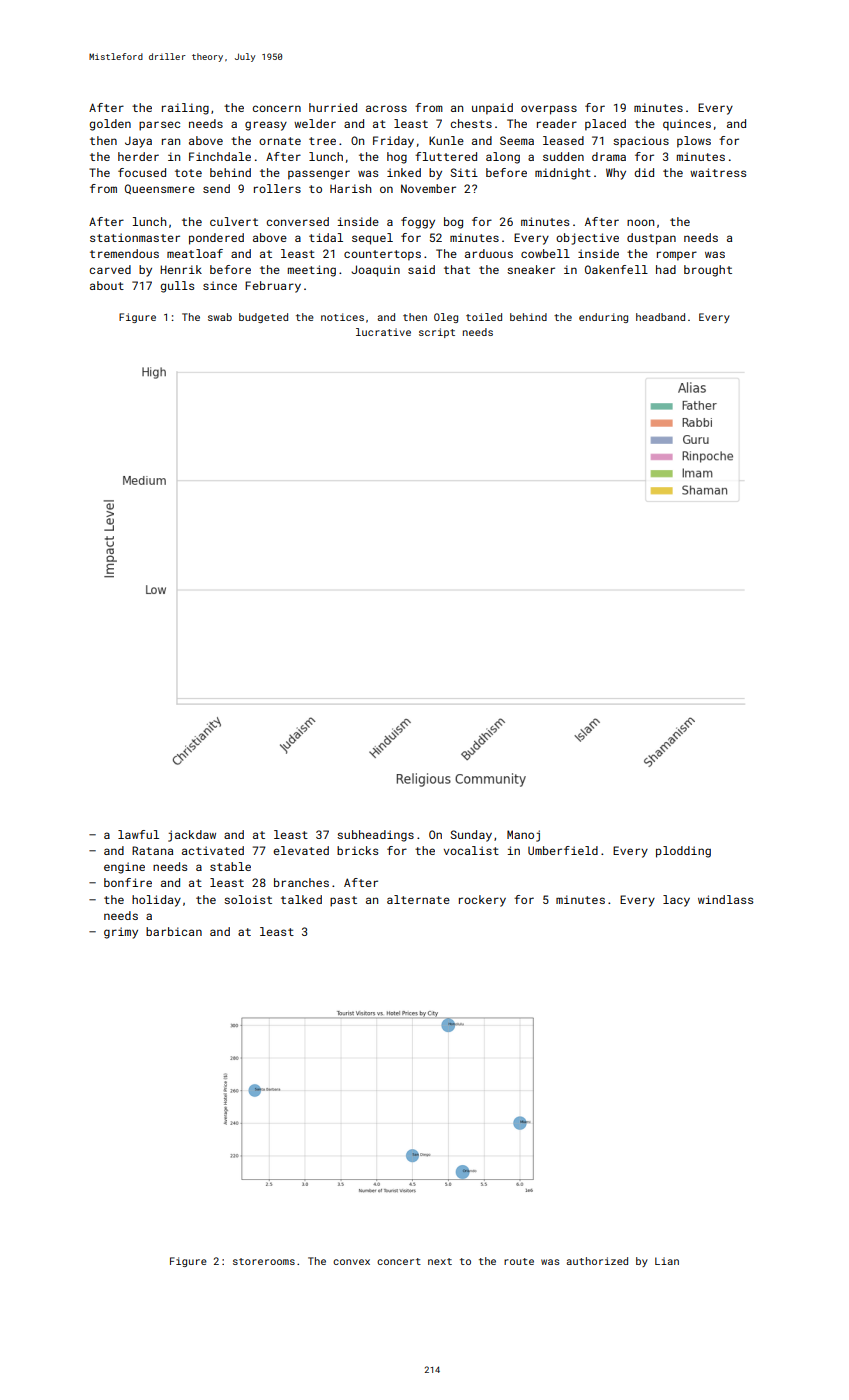 The width and height of the screenshot is (849, 1400). I want to click on headband, so click(660, 317).
